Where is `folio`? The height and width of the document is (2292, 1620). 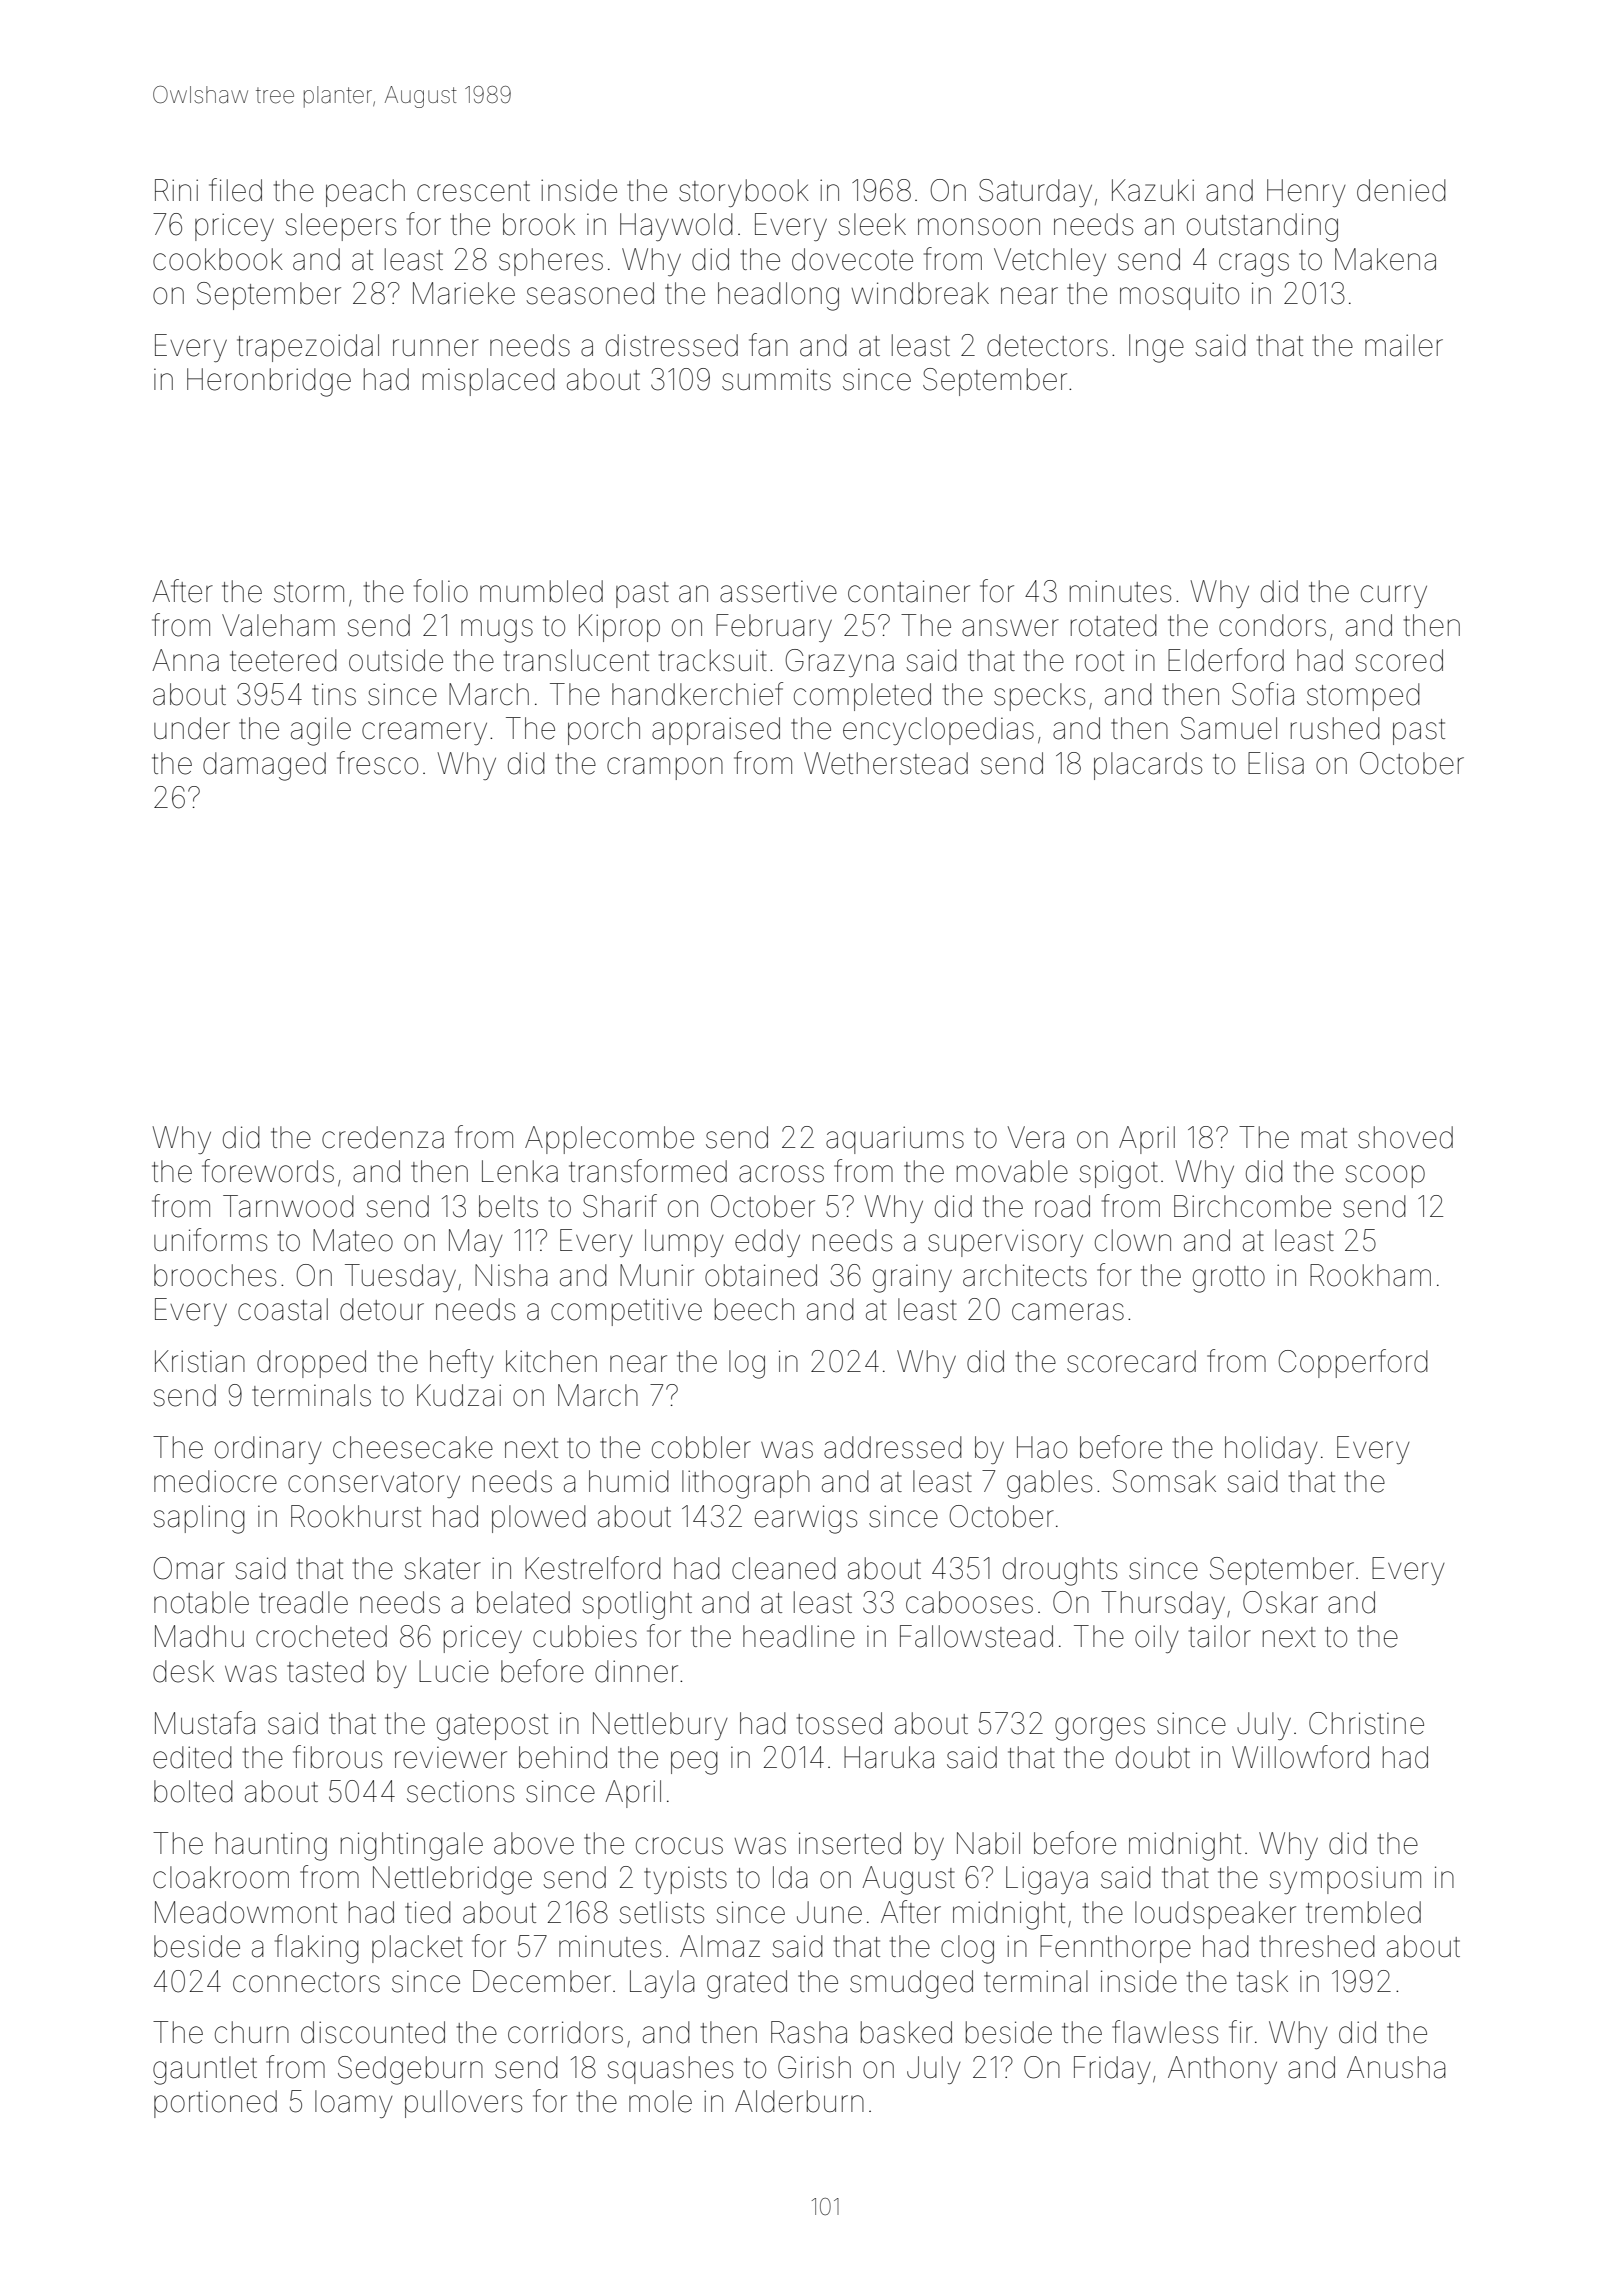 folio is located at coordinates (441, 591).
